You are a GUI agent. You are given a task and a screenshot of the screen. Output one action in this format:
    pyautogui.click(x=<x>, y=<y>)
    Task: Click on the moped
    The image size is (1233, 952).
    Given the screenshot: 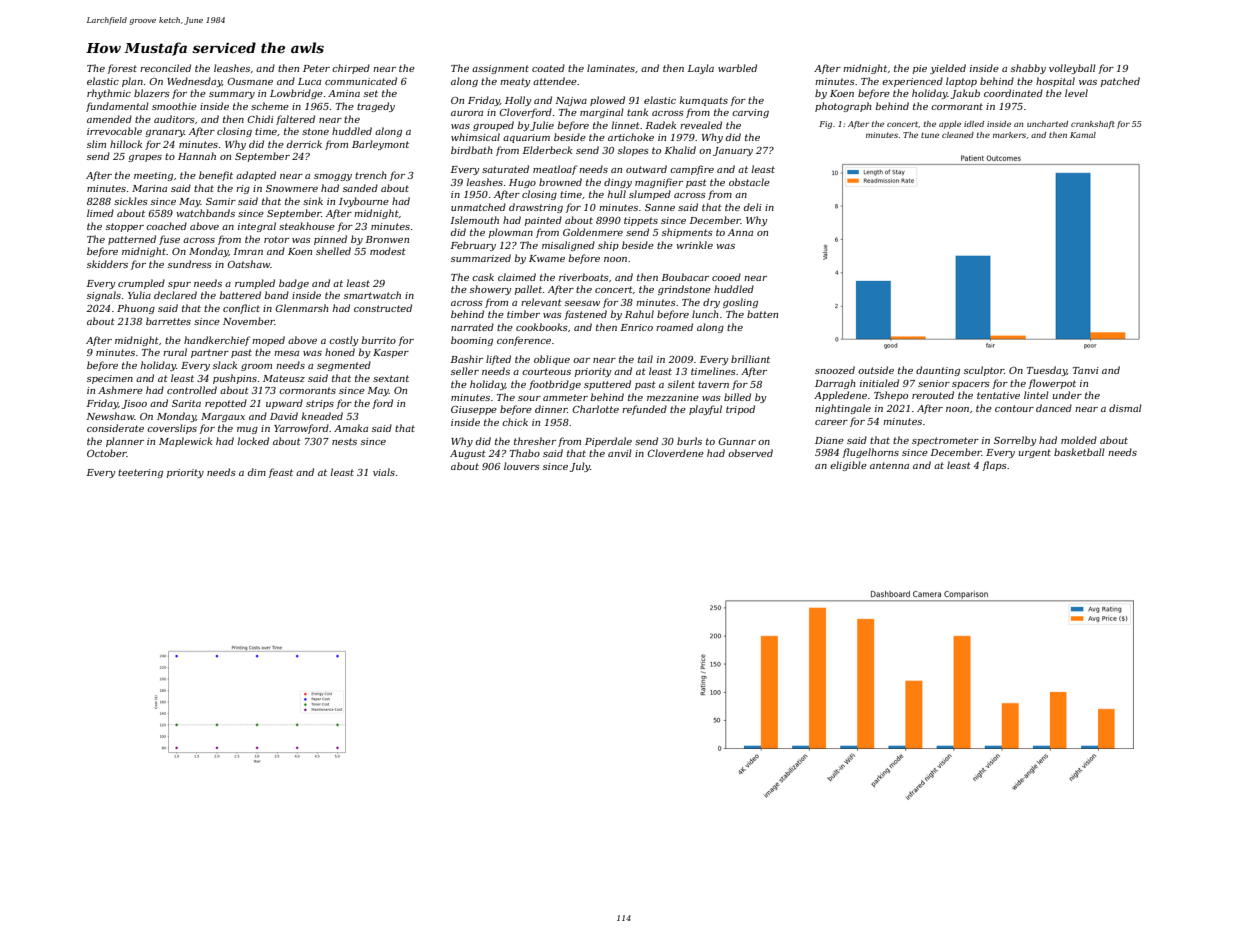 What is the action you would take?
    pyautogui.click(x=268, y=341)
